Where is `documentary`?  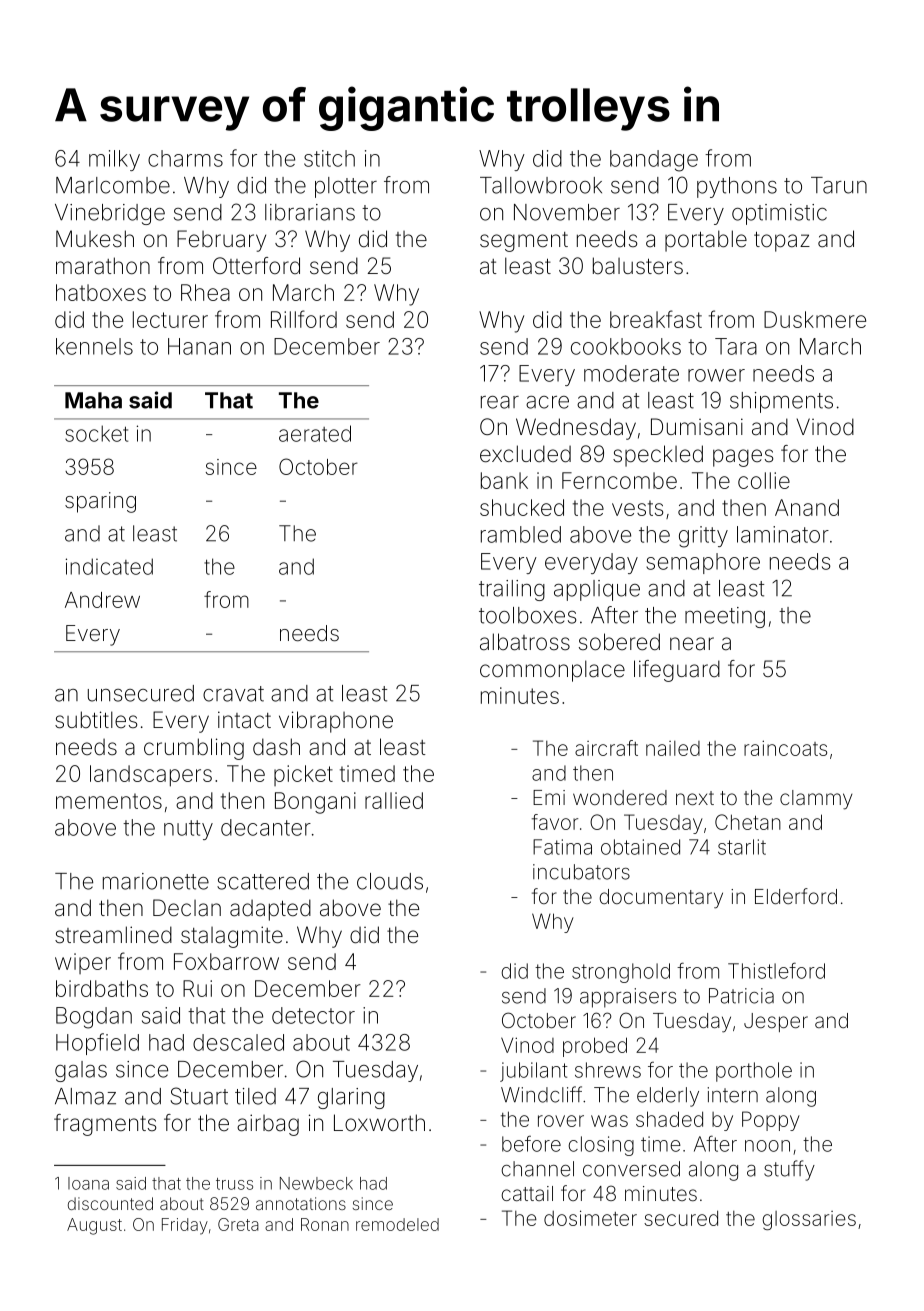 documentary is located at coordinates (661, 899).
